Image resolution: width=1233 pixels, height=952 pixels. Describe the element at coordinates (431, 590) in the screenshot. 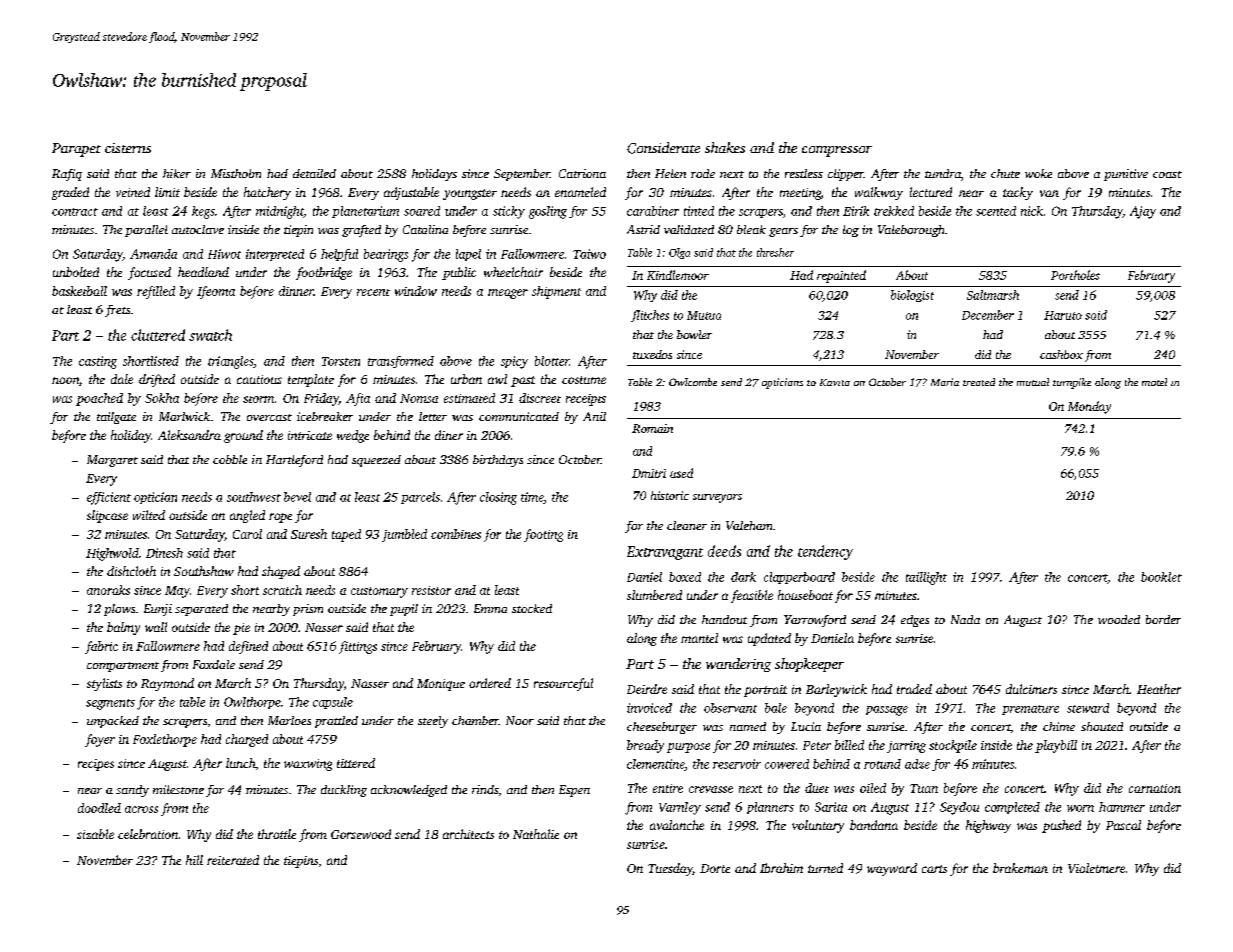

I see `resistor` at that location.
